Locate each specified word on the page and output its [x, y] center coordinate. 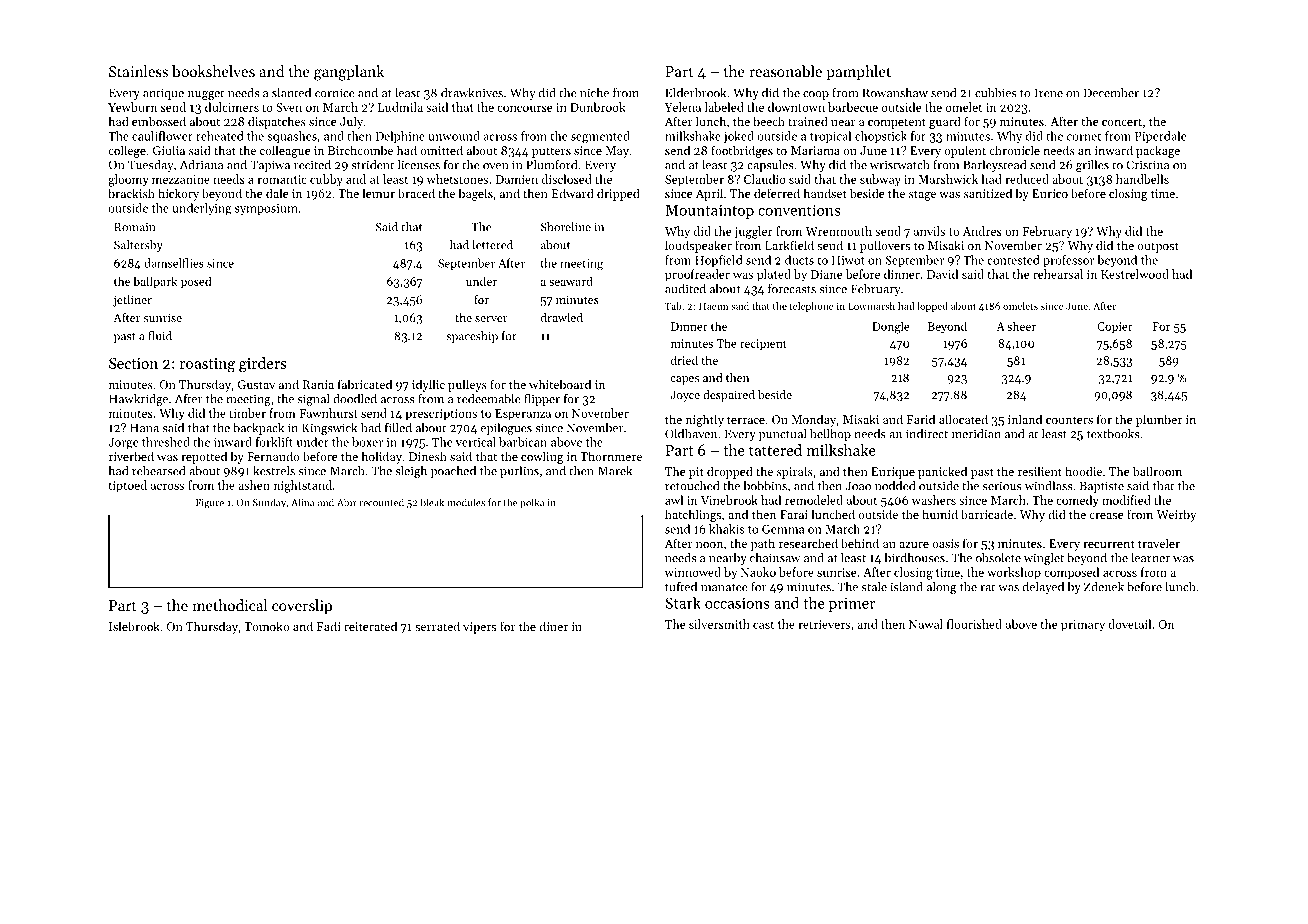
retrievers [824, 624]
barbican [523, 442]
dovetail [1129, 624]
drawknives [472, 93]
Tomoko [266, 626]
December [1111, 93]
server [491, 319]
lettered [492, 245]
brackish [131, 193]
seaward [571, 281]
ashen [254, 485]
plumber [1159, 420]
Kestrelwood [1135, 274]
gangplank [349, 73]
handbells [1142, 179]
